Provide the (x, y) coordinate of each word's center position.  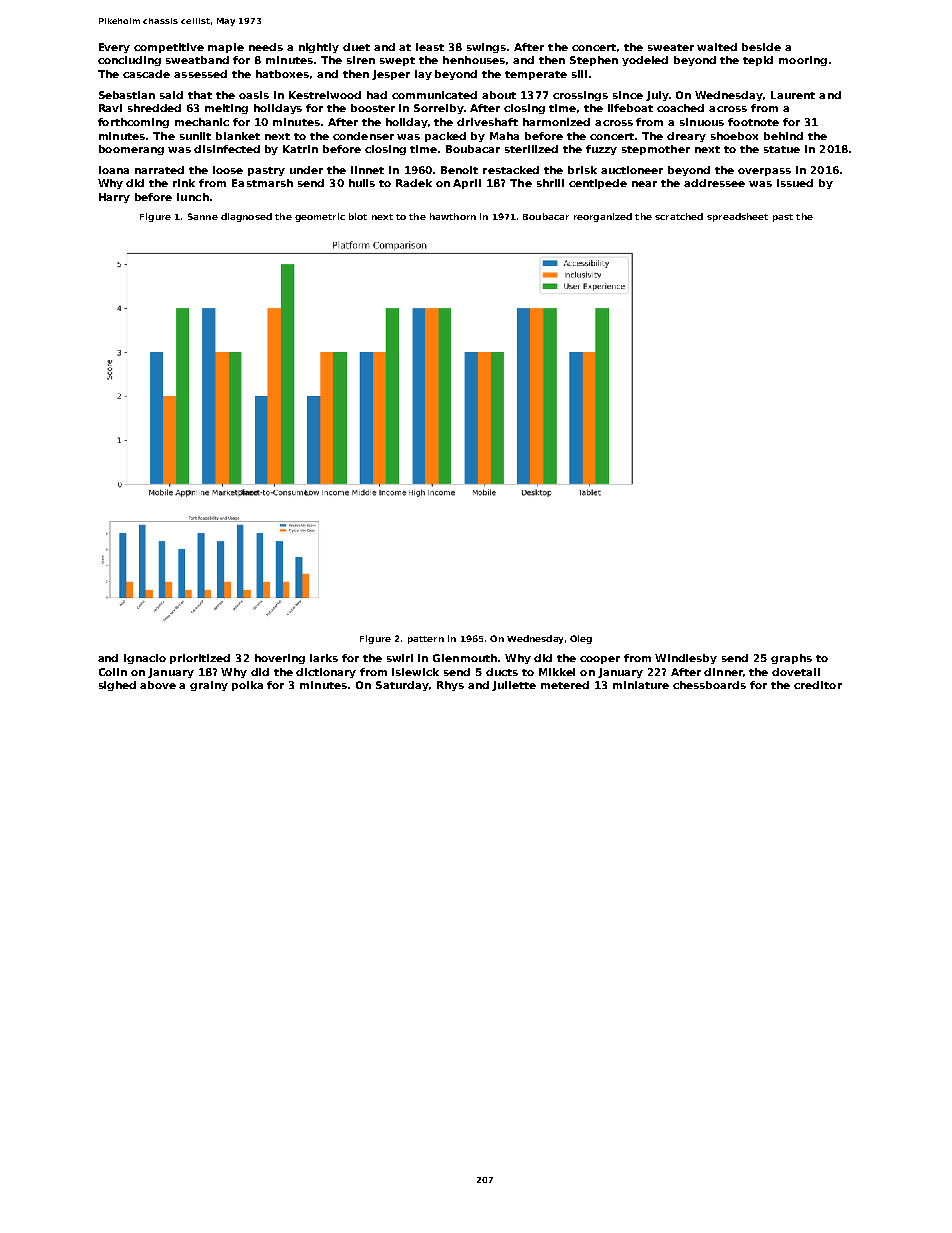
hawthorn (453, 216)
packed (445, 137)
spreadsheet (737, 217)
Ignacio (145, 659)
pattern (426, 640)
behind (783, 136)
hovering (280, 659)
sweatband (197, 60)
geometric (320, 217)
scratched (679, 216)
